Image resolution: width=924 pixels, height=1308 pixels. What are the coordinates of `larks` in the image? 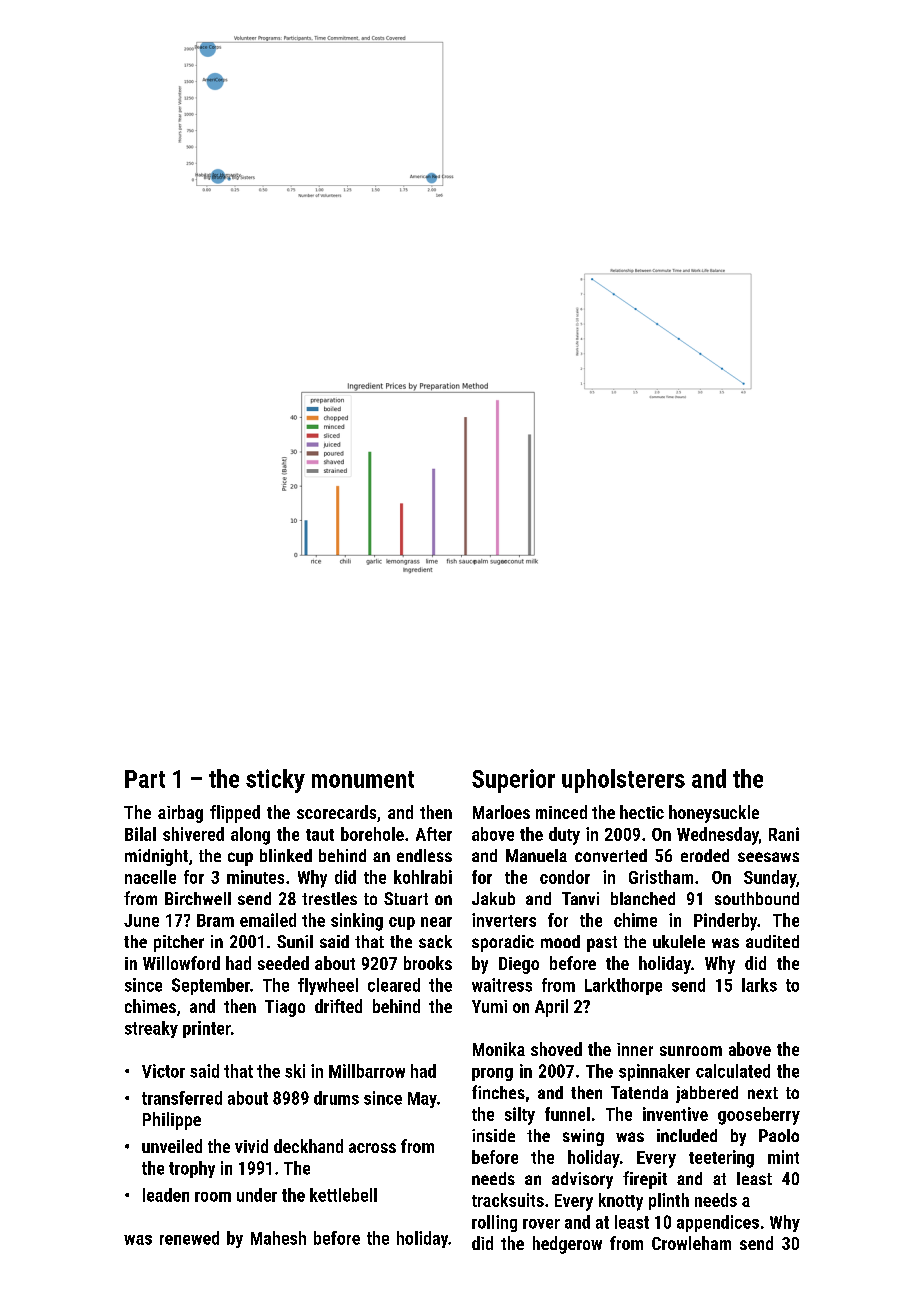 It's located at (759, 985).
